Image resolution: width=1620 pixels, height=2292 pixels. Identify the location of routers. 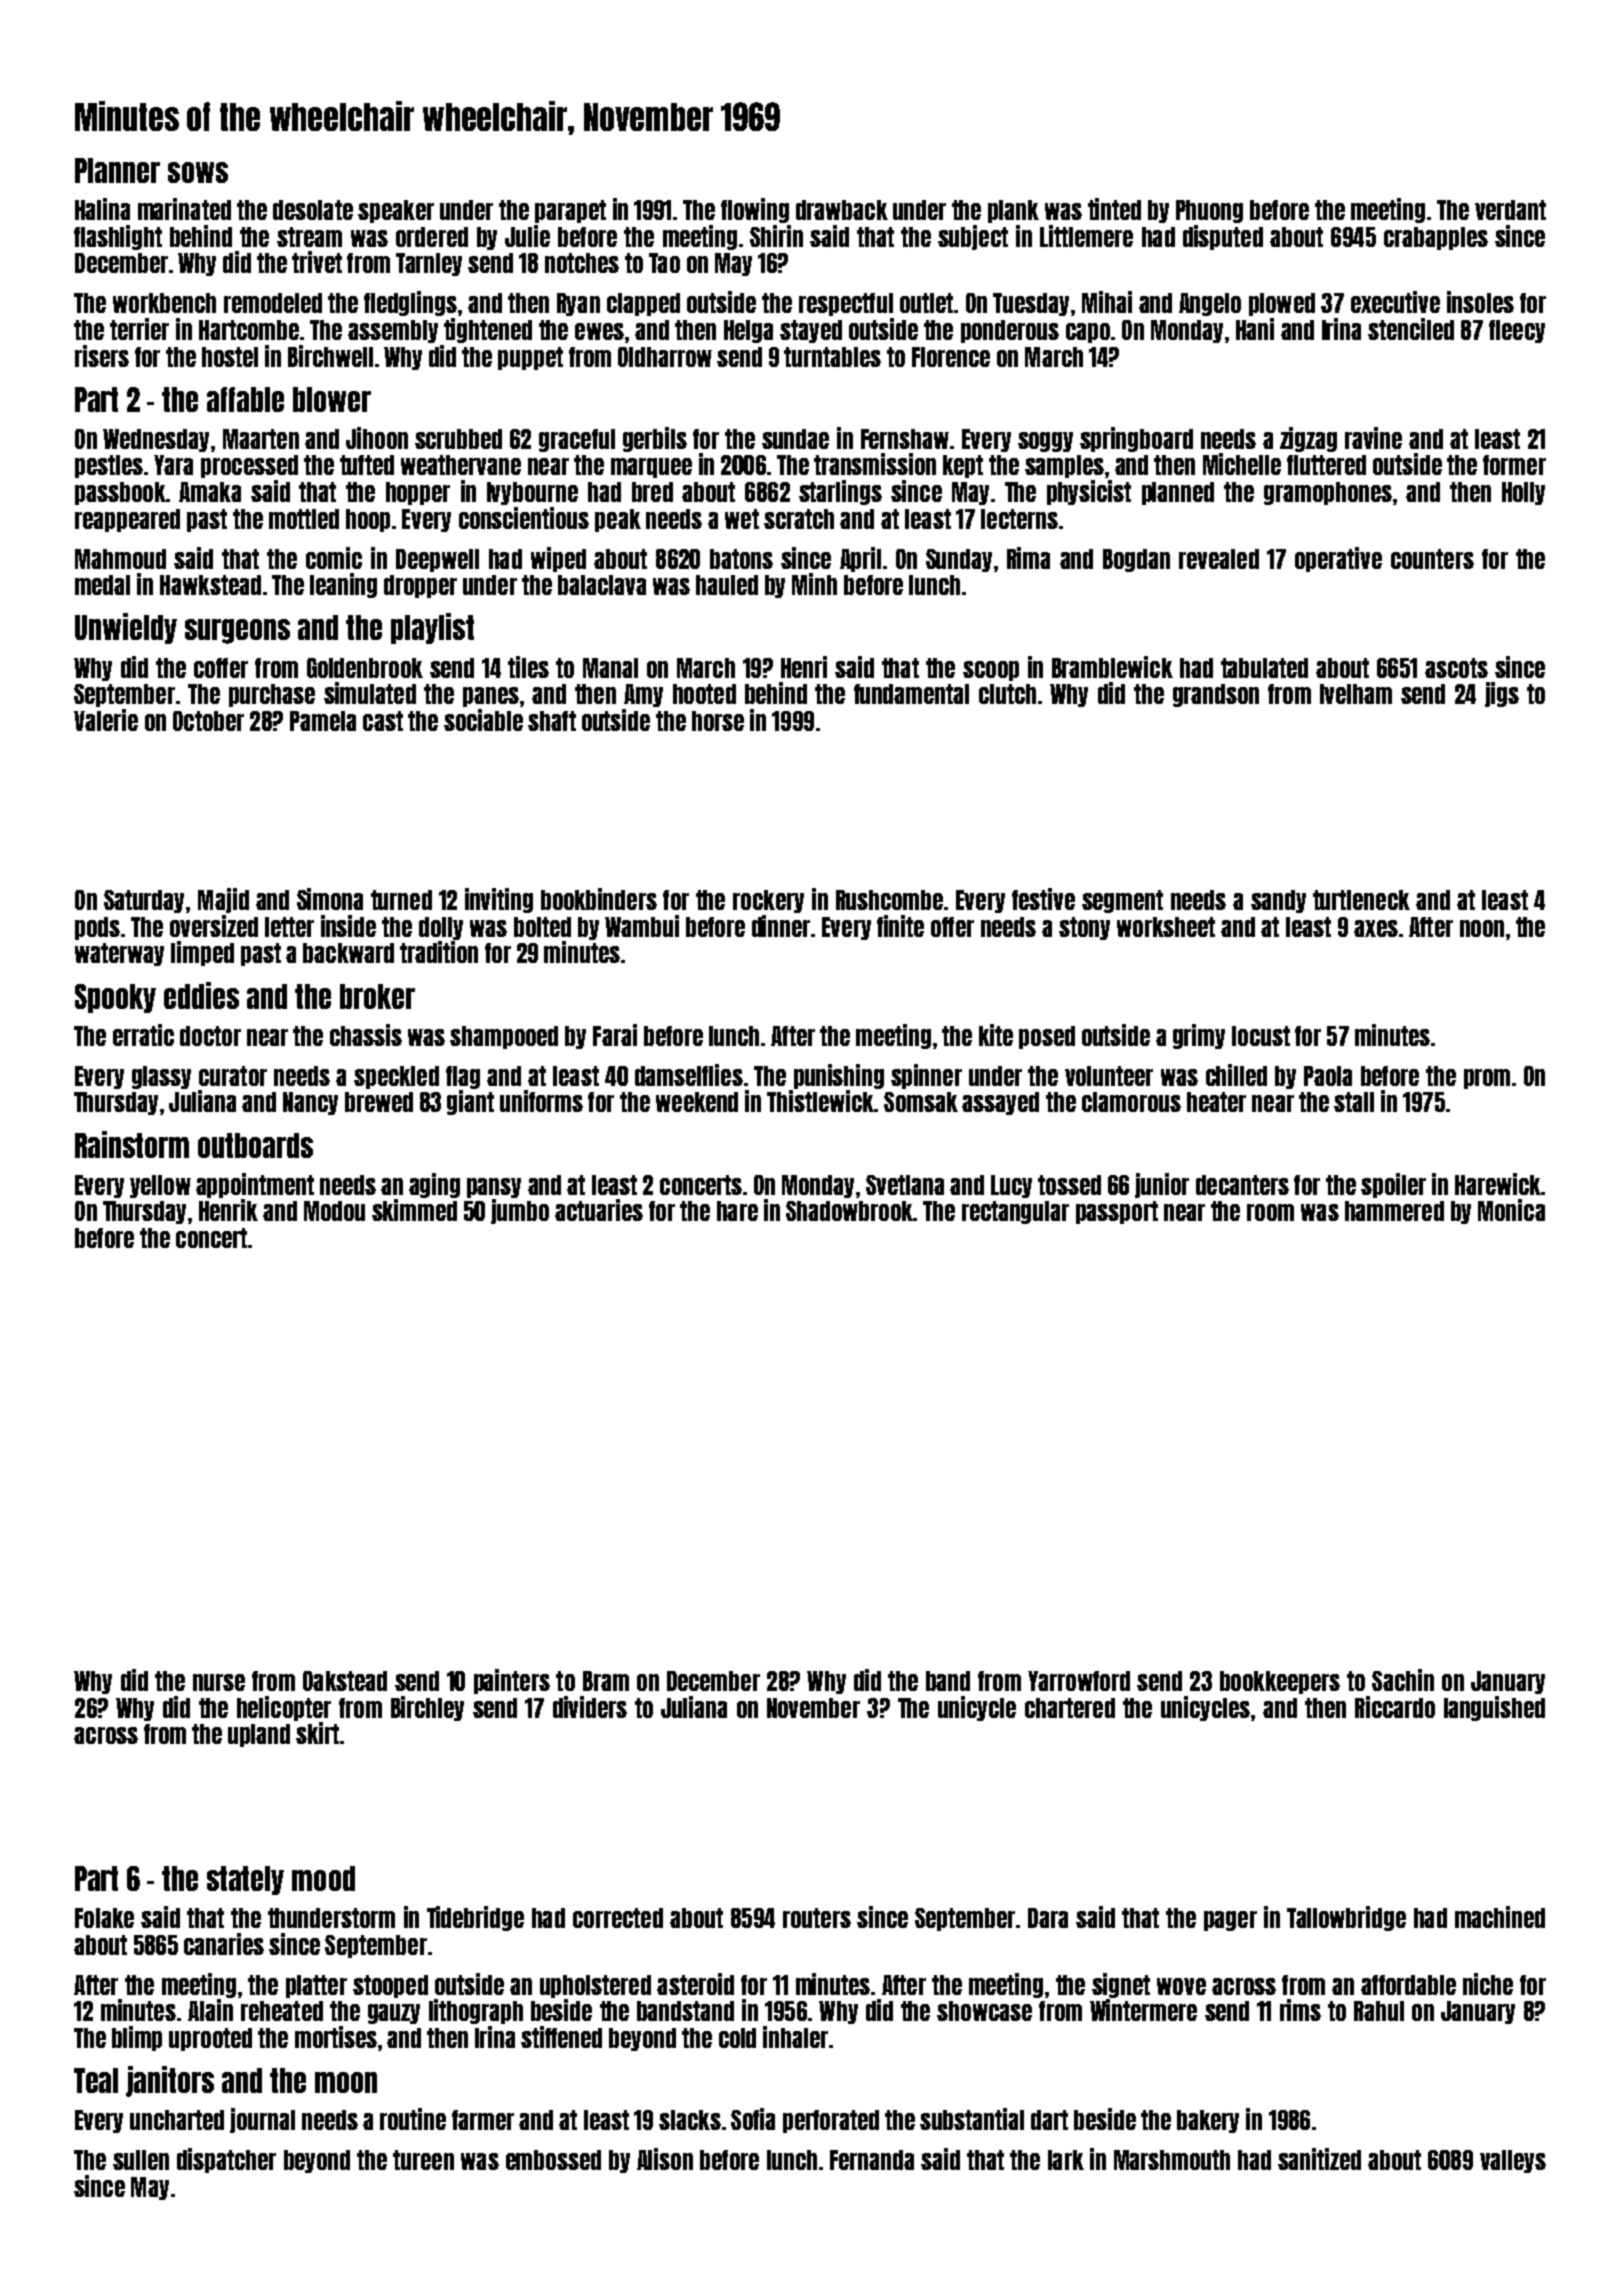
(817, 1918).
